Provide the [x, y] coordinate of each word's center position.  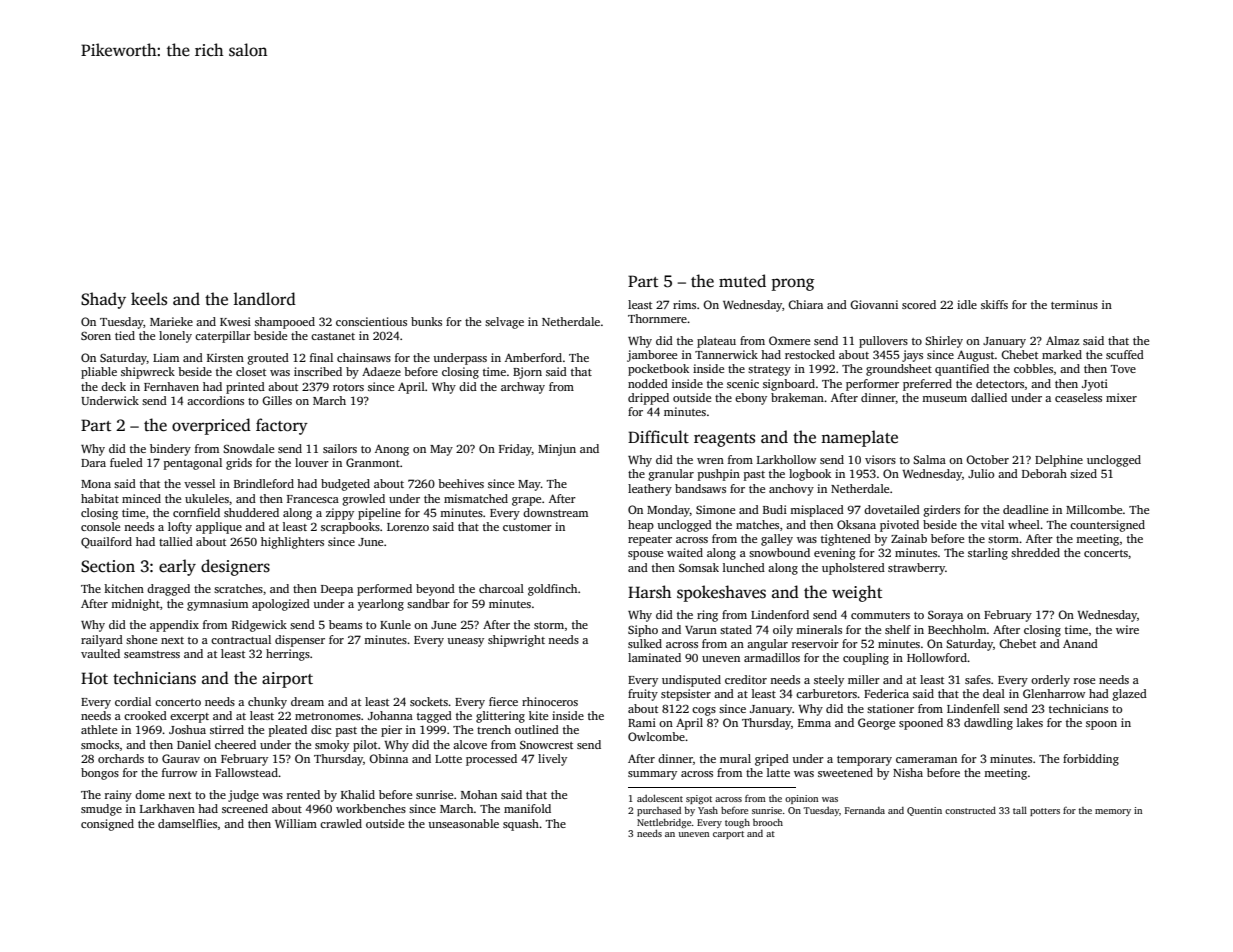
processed [491, 760]
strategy [769, 371]
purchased [659, 811]
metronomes [328, 716]
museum [944, 399]
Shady [103, 300]
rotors [348, 387]
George [876, 724]
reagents [724, 440]
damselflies [187, 823]
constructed [970, 810]
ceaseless [1078, 397]
